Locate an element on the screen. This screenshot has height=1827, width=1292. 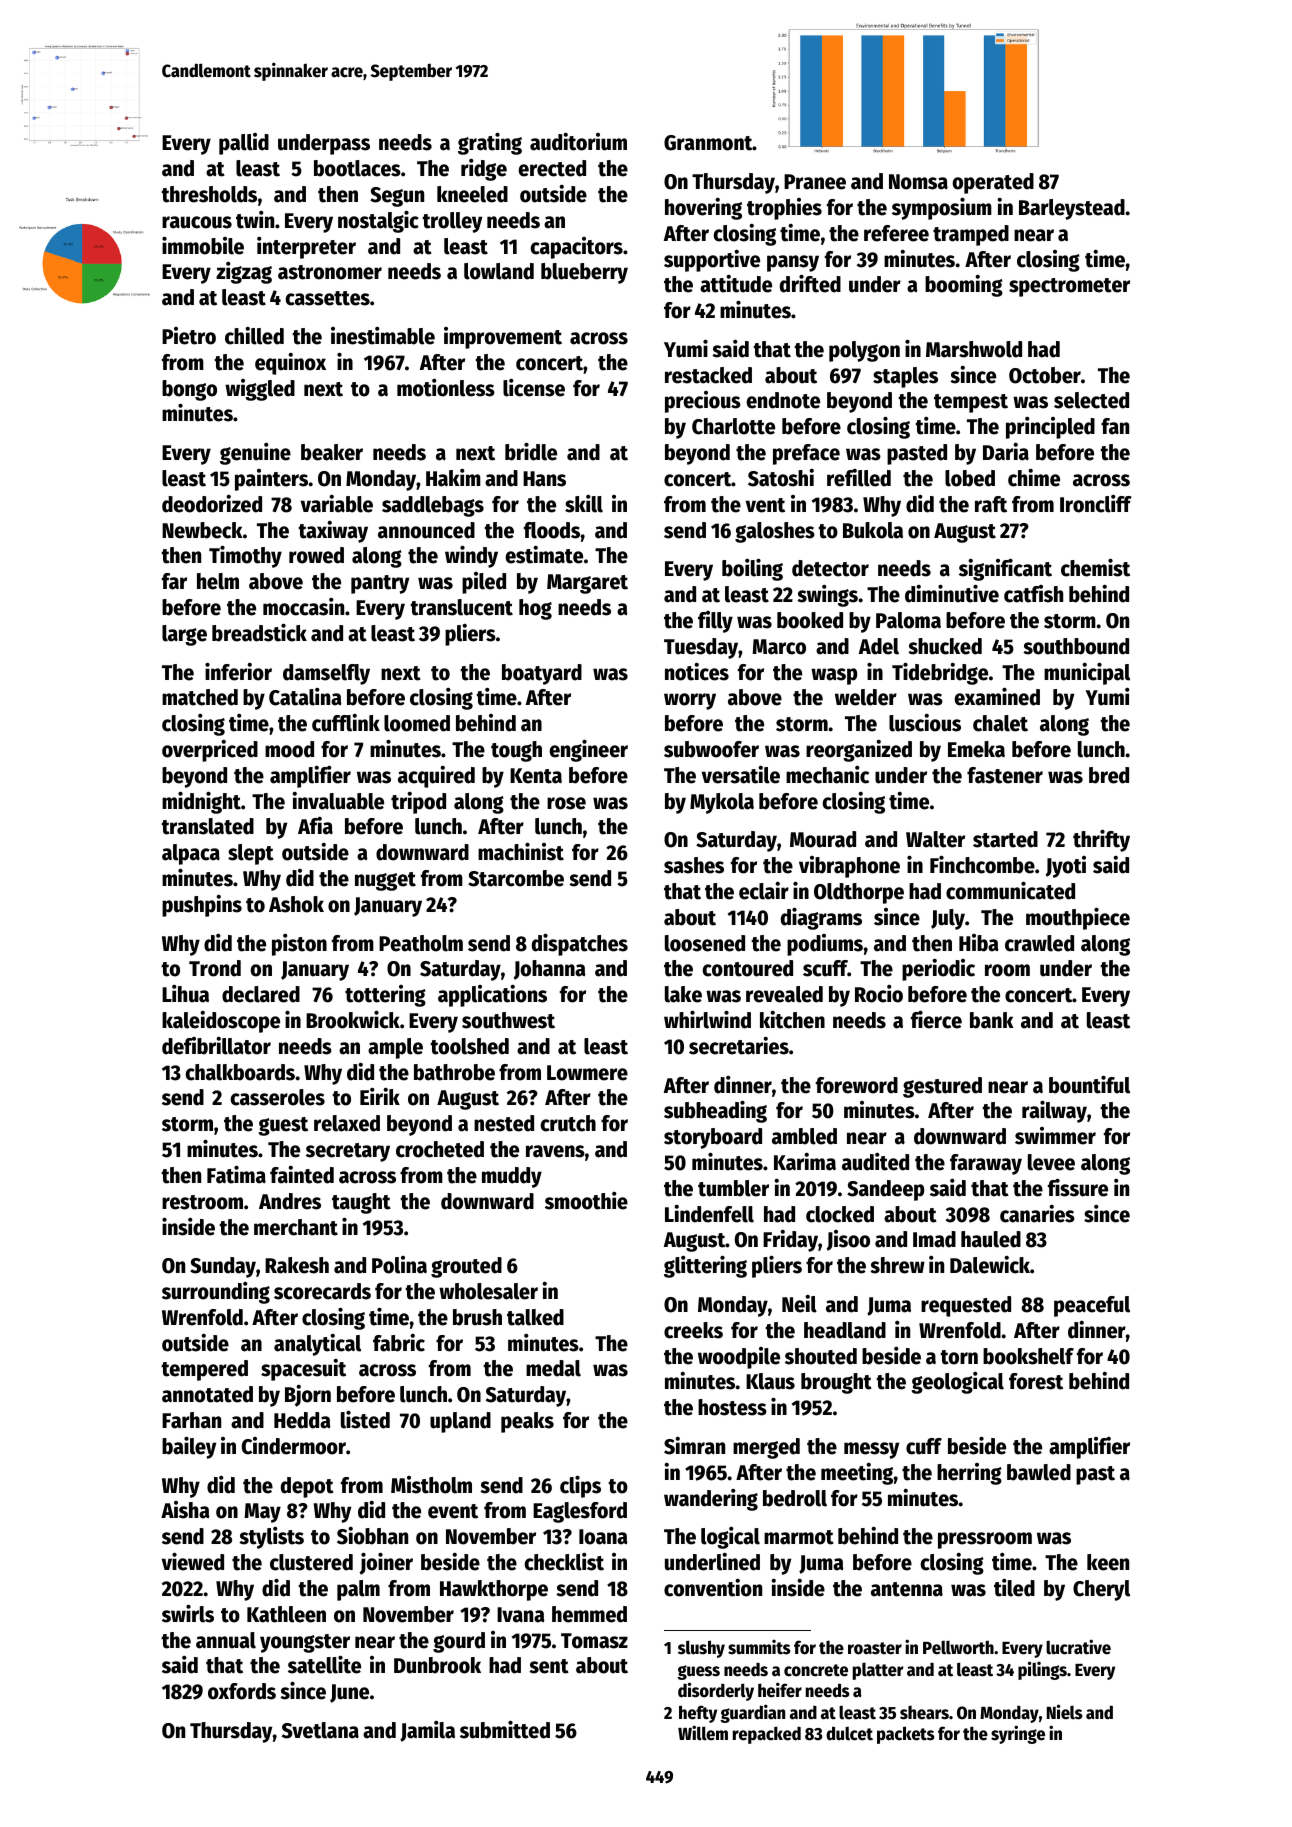
Siobhan is located at coordinates (372, 1536).
